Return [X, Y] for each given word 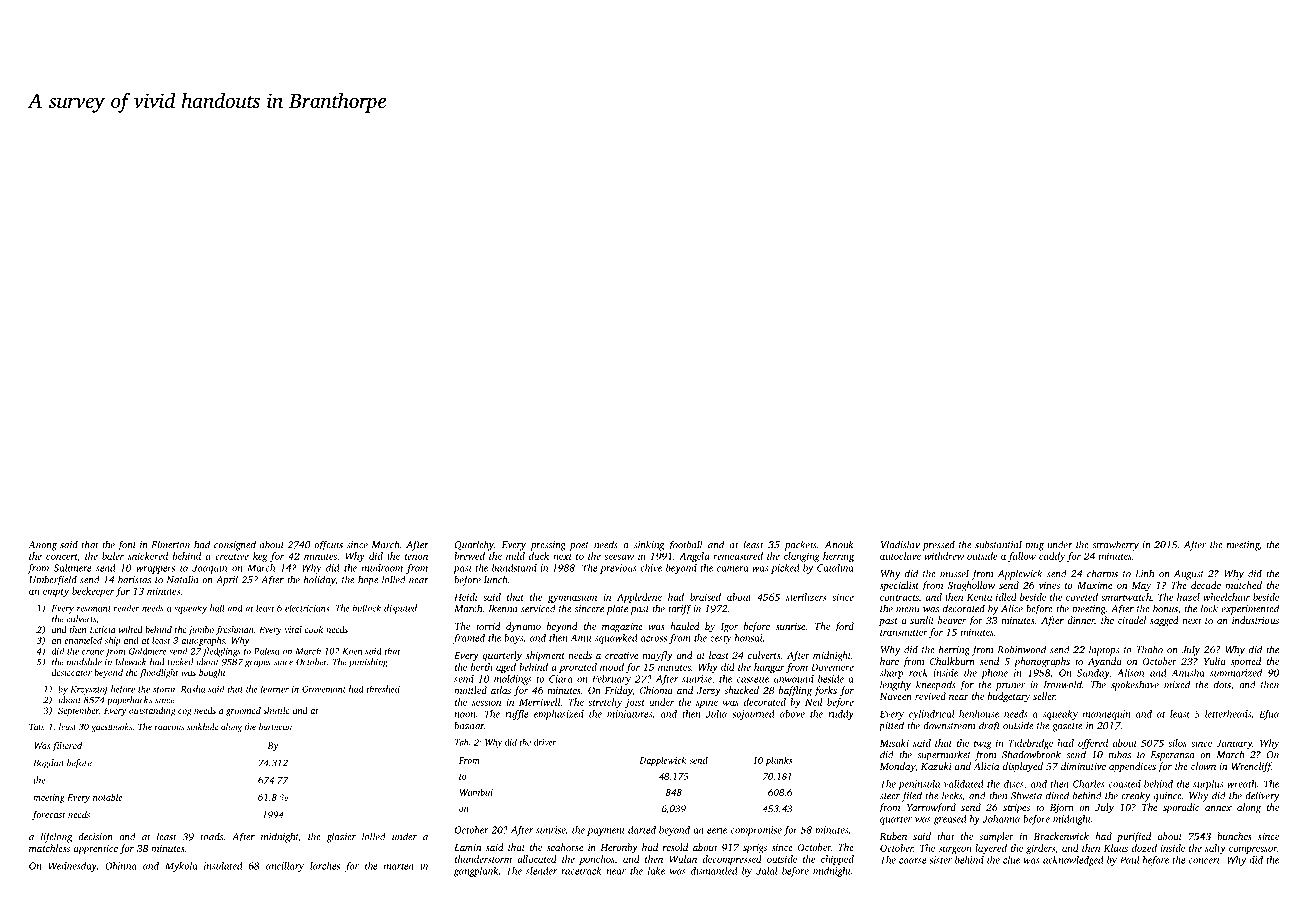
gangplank [476, 872]
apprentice [96, 850]
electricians [307, 608]
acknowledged [1073, 861]
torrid [488, 626]
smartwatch [1126, 597]
